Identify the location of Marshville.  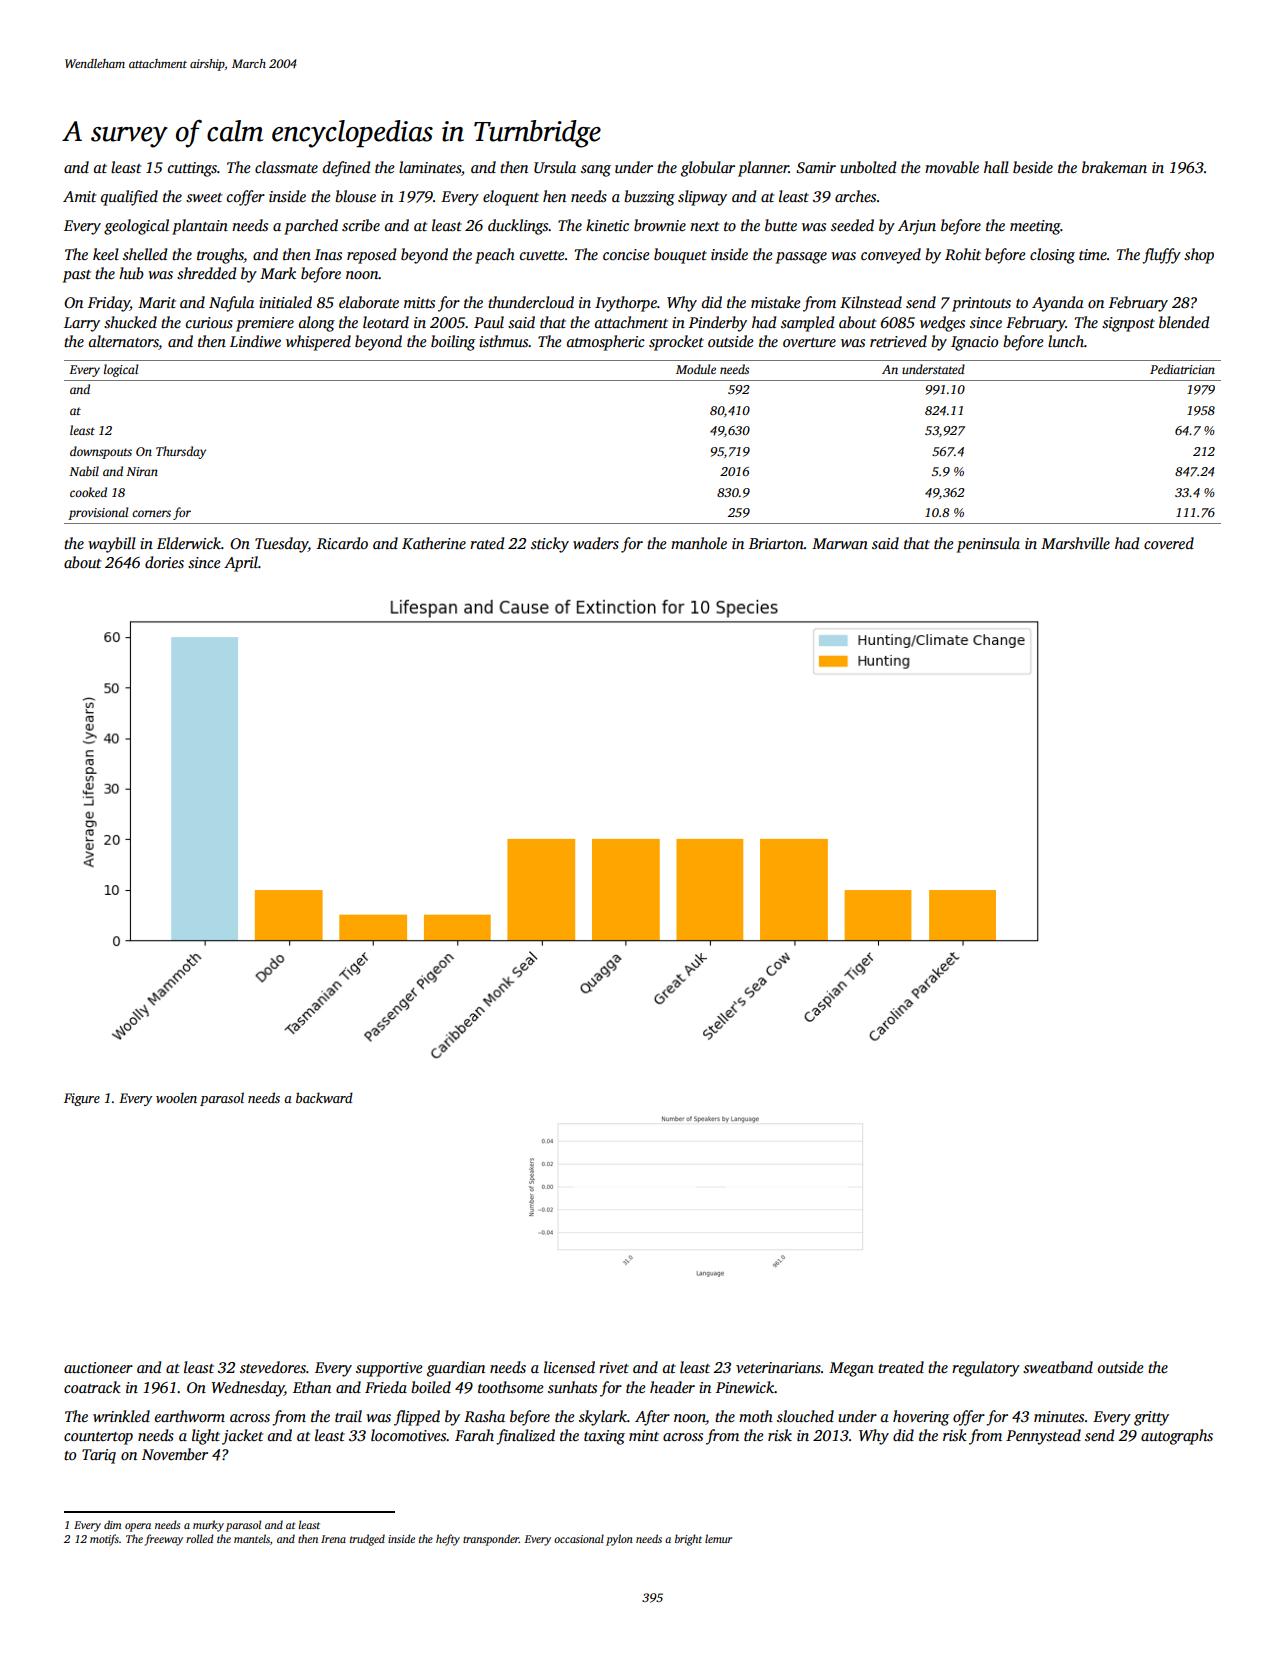
(1075, 543).
